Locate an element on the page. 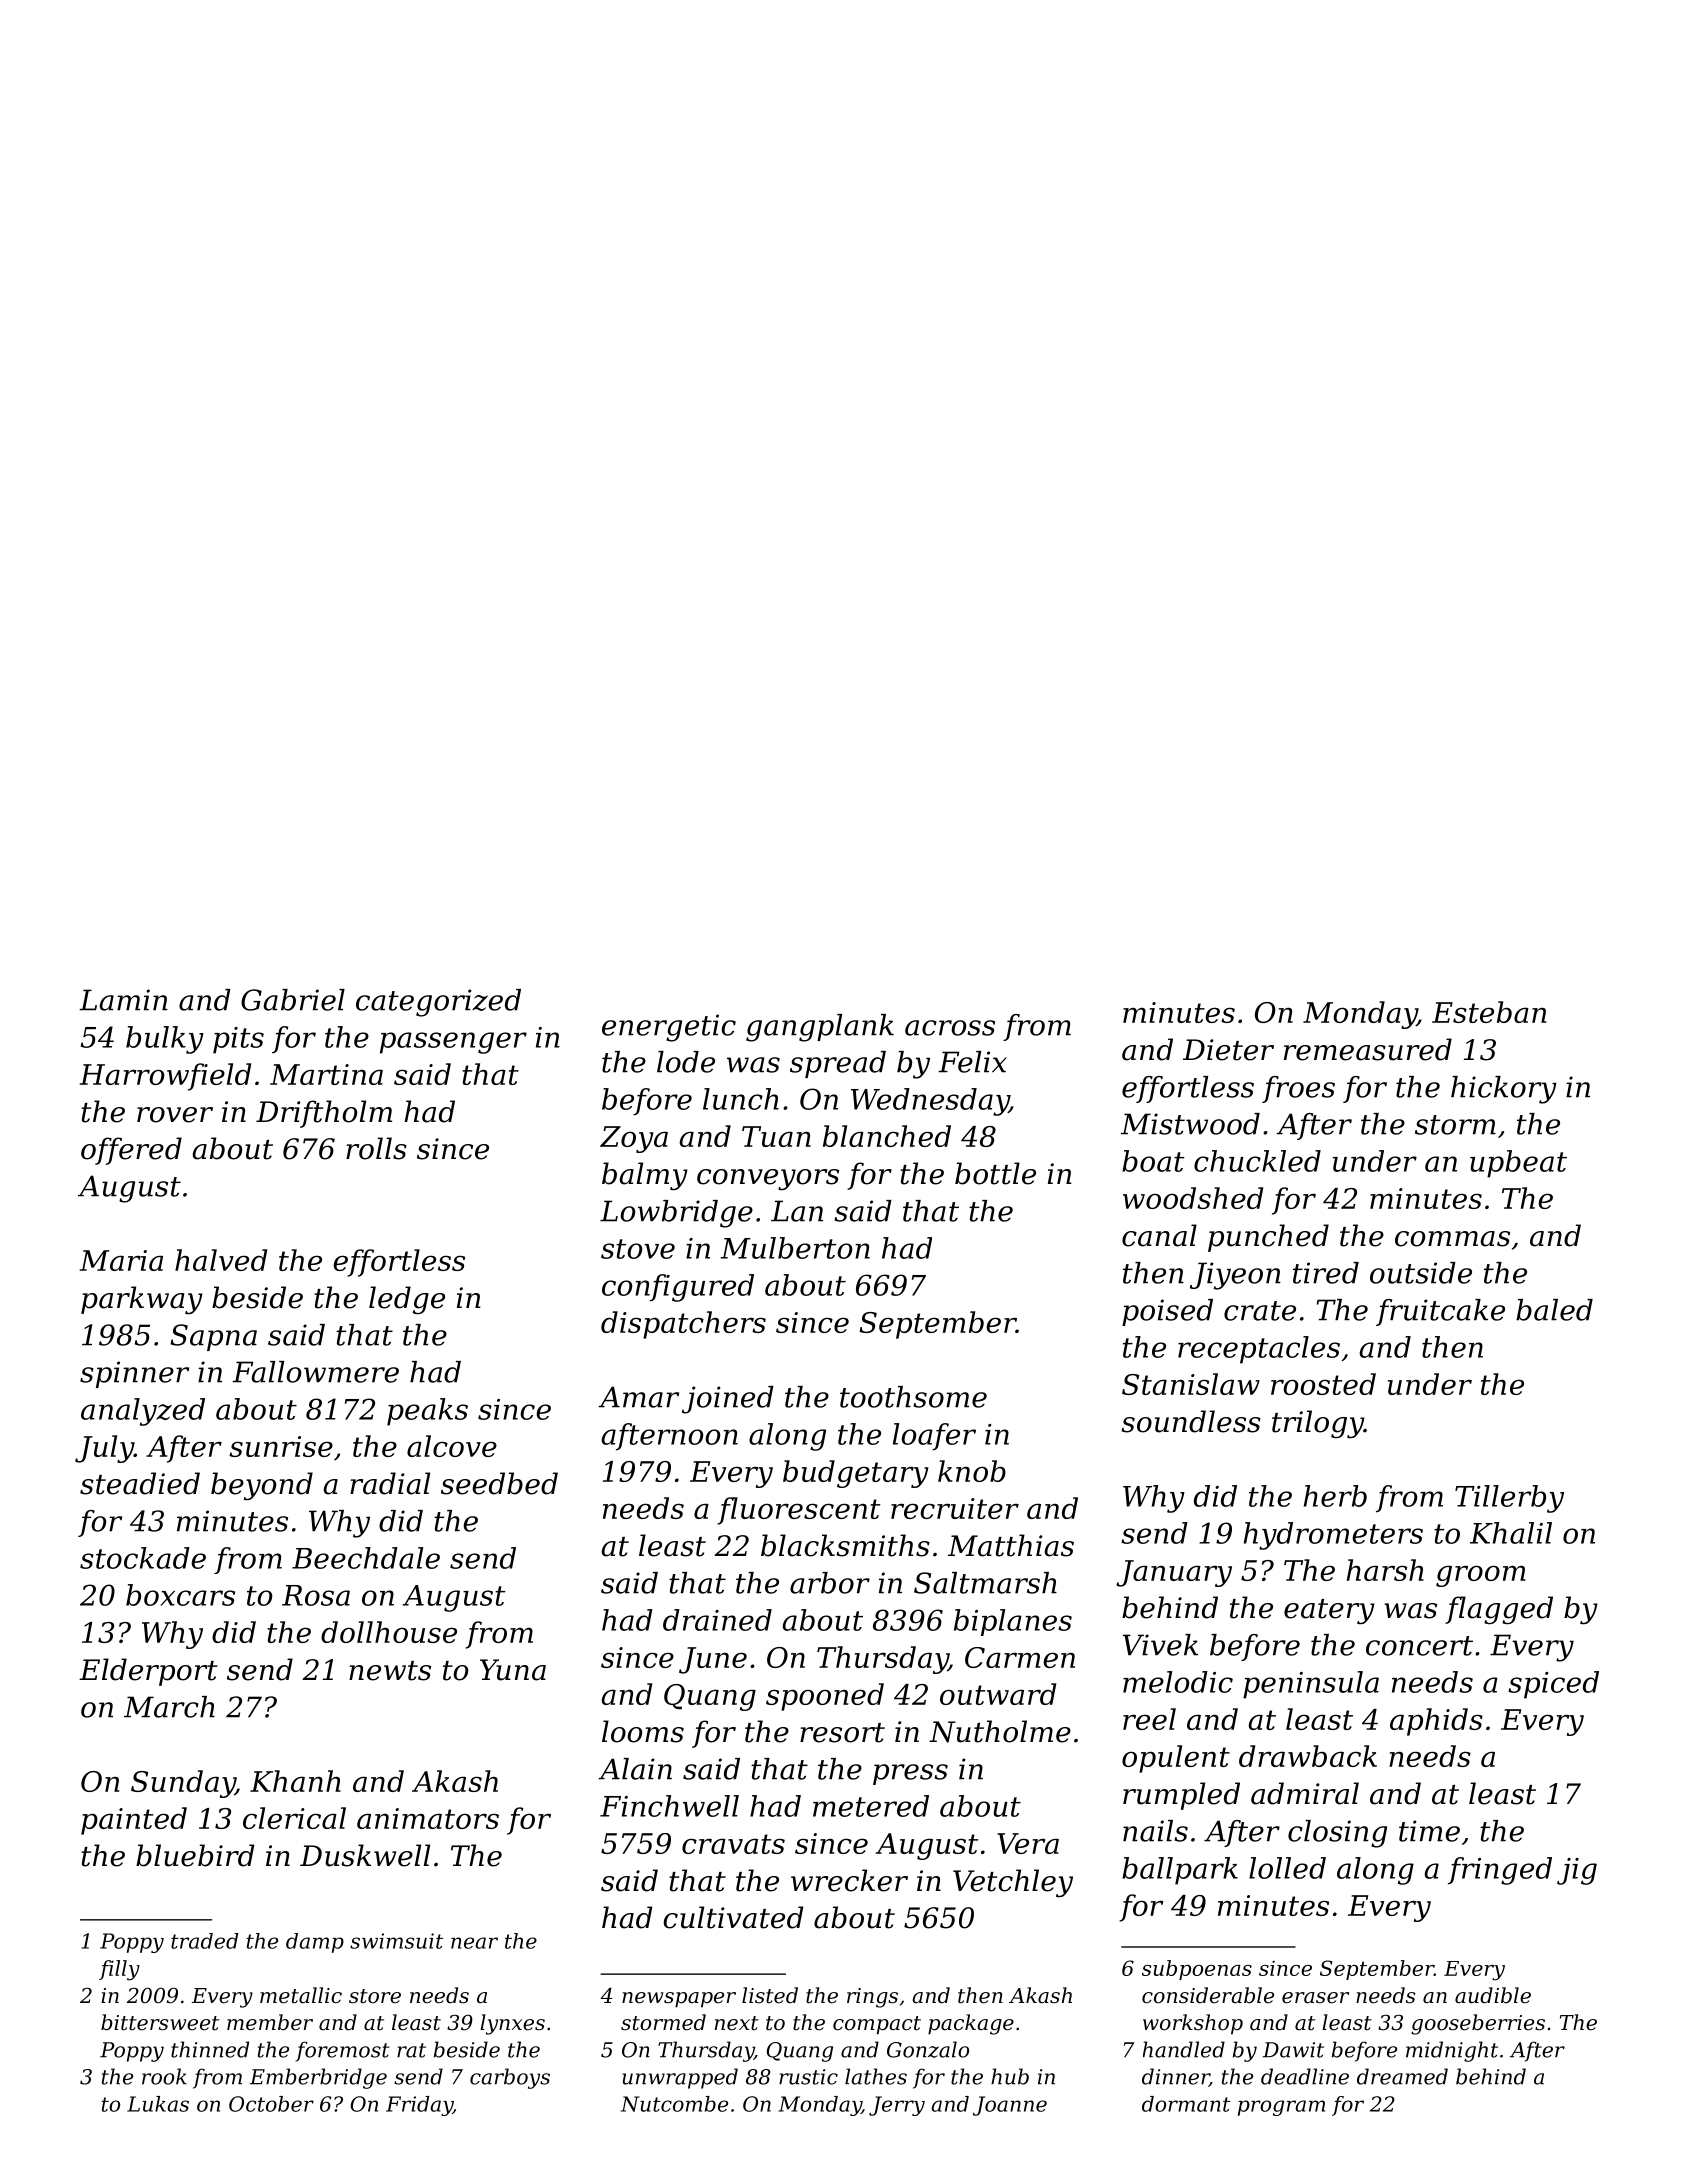 This page has height=2178, width=1683. drawback is located at coordinates (1308, 1756).
